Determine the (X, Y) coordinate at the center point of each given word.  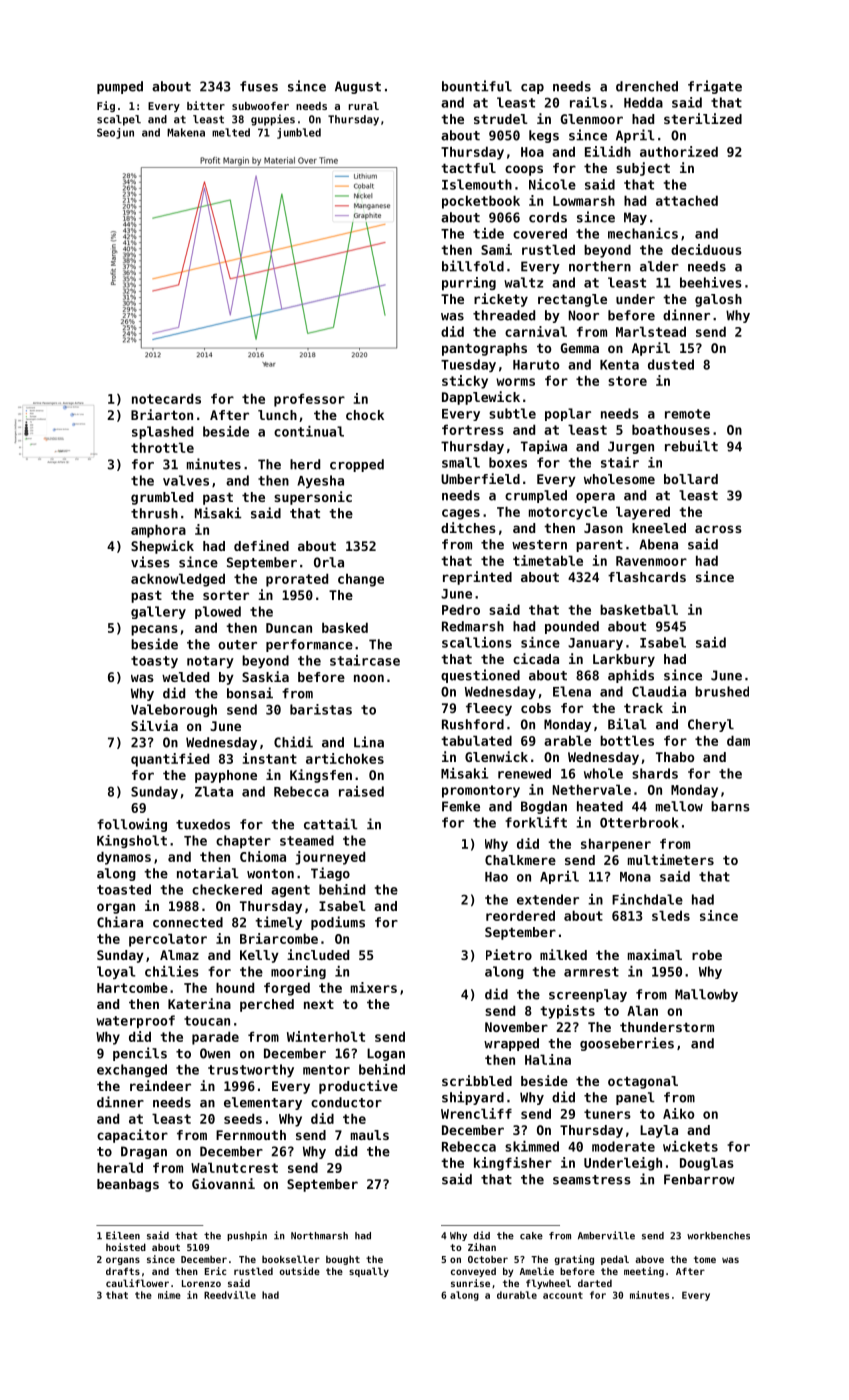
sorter (226, 595)
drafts (123, 1271)
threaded (504, 315)
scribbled (477, 1080)
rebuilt (691, 446)
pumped (120, 87)
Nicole (552, 184)
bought (343, 1260)
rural (364, 106)
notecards (166, 398)
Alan (642, 1010)
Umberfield (480, 478)
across (718, 529)
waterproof (135, 1022)
